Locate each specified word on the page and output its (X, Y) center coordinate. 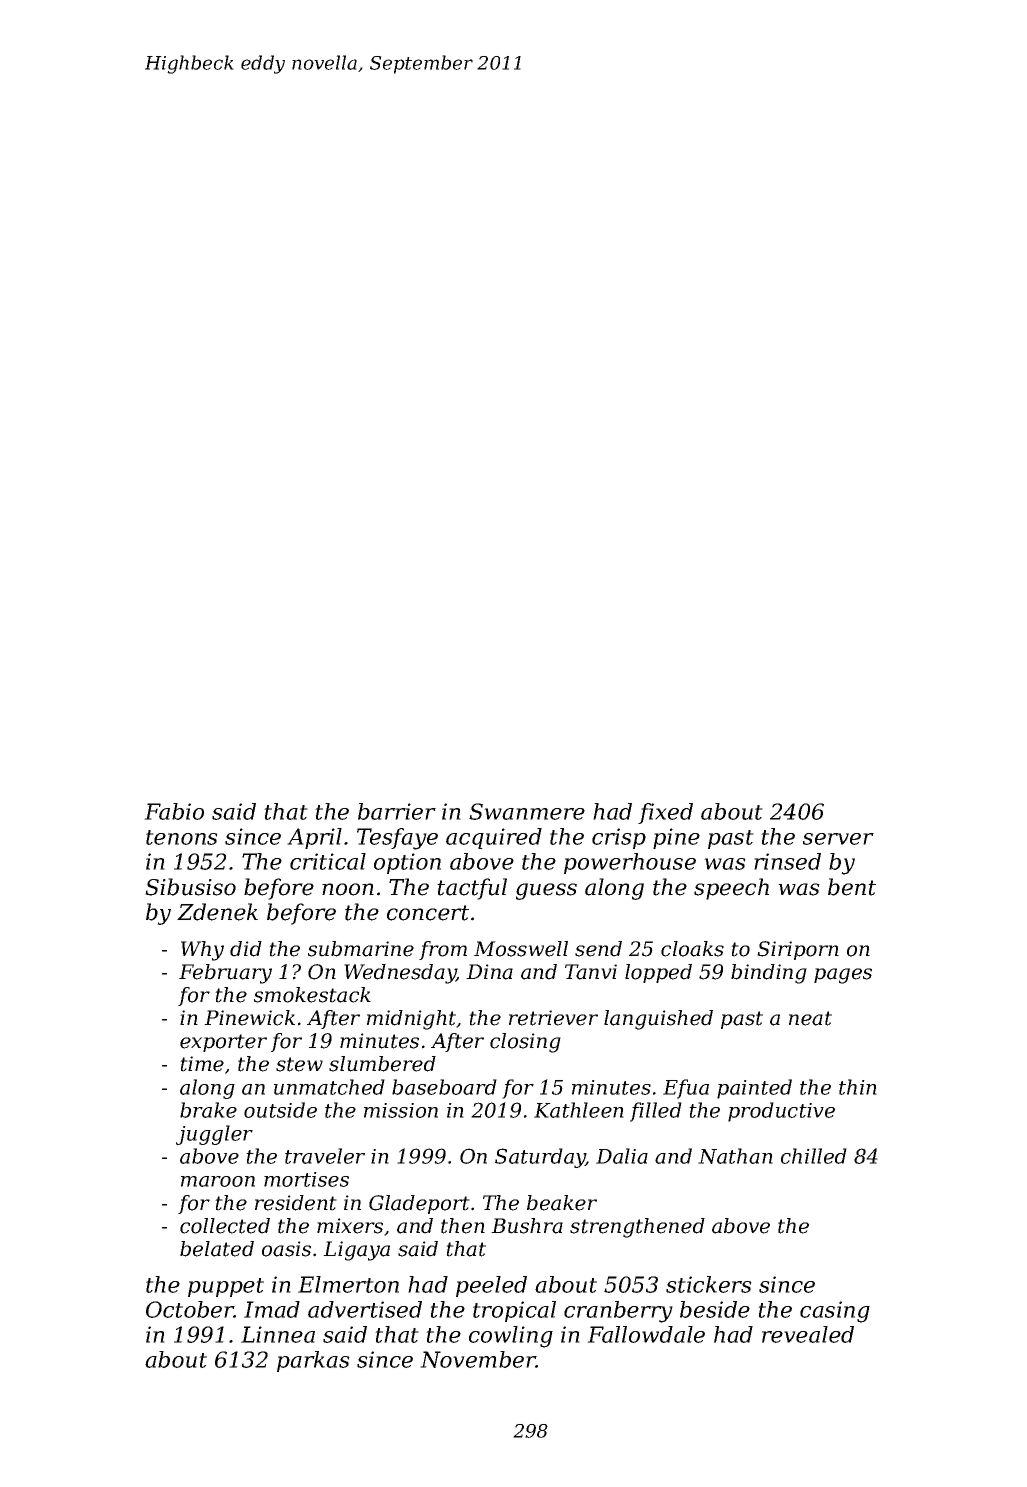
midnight (412, 1020)
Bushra (527, 1226)
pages (843, 976)
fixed (665, 813)
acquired (494, 838)
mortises (306, 1179)
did (246, 949)
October (190, 1309)
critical (328, 861)
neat (810, 1018)
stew (299, 1064)
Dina (489, 972)
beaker (562, 1203)
